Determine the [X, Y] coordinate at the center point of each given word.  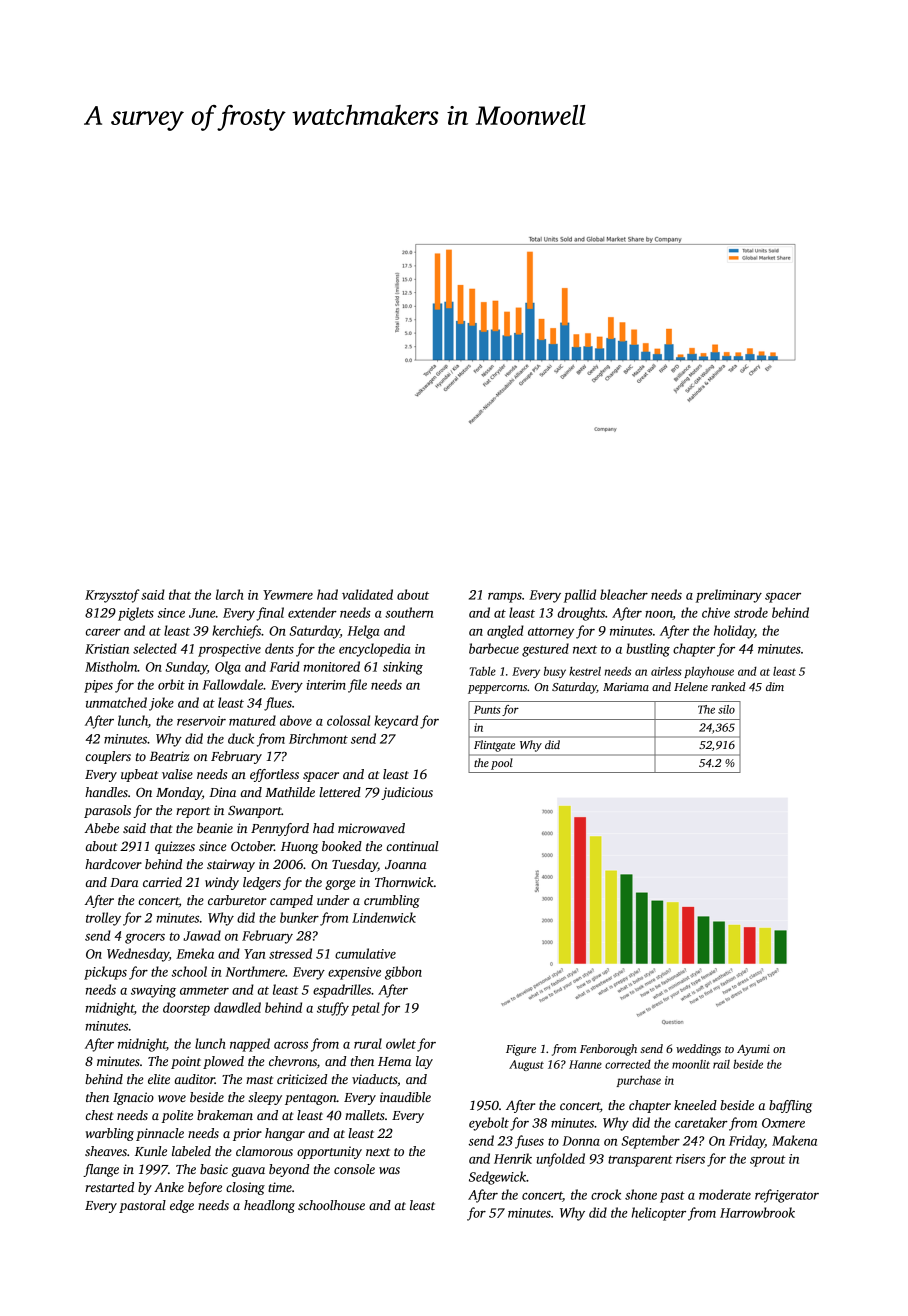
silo [726, 709]
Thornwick [404, 882]
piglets [136, 614]
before [205, 1188]
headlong [269, 1206]
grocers [145, 939]
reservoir [201, 721]
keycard [396, 722]
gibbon [403, 973]
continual [412, 846]
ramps [505, 598]
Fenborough [608, 1050]
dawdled [237, 1007]
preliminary [729, 596]
